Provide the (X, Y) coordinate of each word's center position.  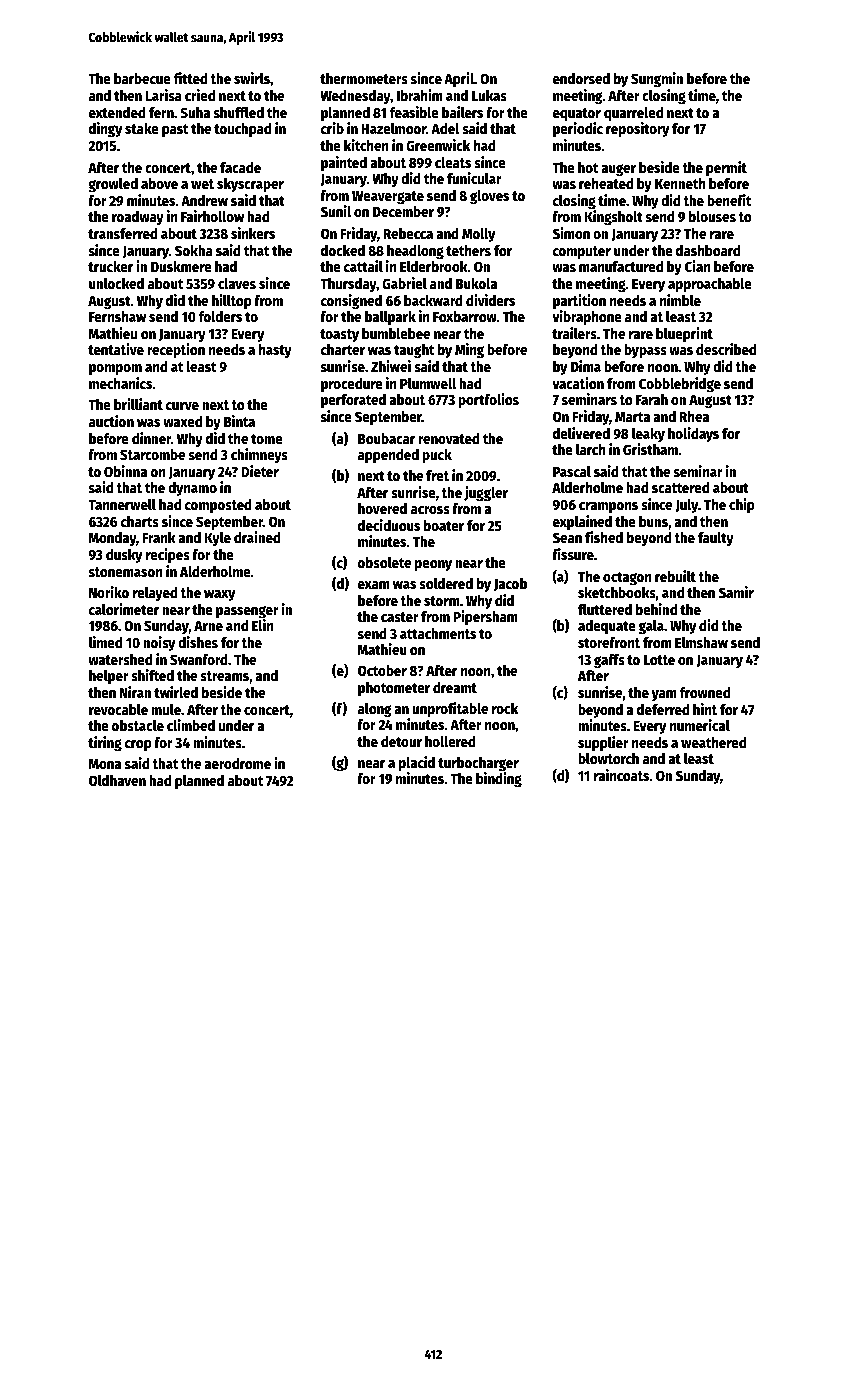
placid (417, 763)
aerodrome (237, 763)
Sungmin (657, 79)
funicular (474, 178)
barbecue (142, 78)
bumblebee (396, 333)
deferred (663, 709)
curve (182, 406)
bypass (645, 351)
